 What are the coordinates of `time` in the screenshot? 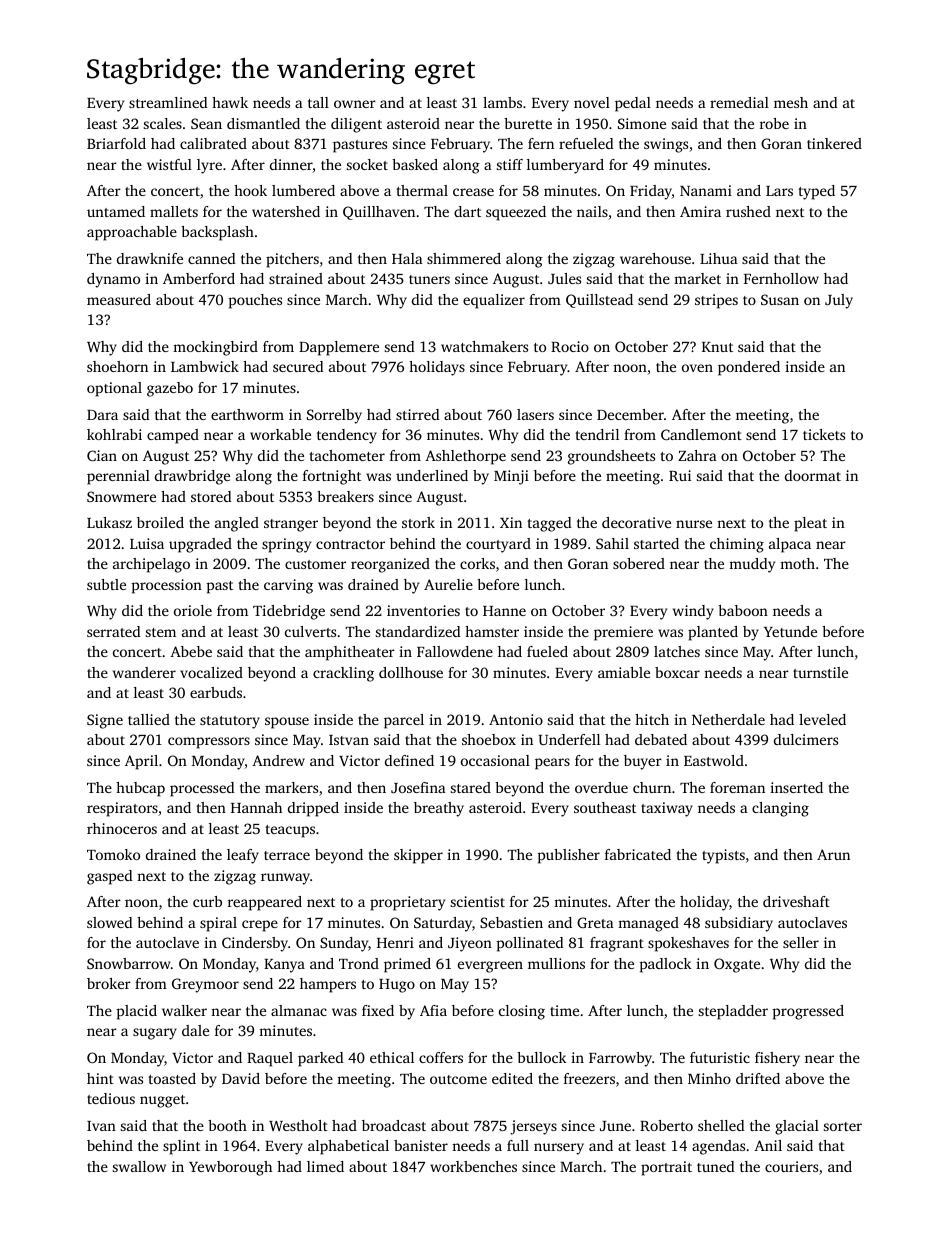 It's located at (564, 1010).
